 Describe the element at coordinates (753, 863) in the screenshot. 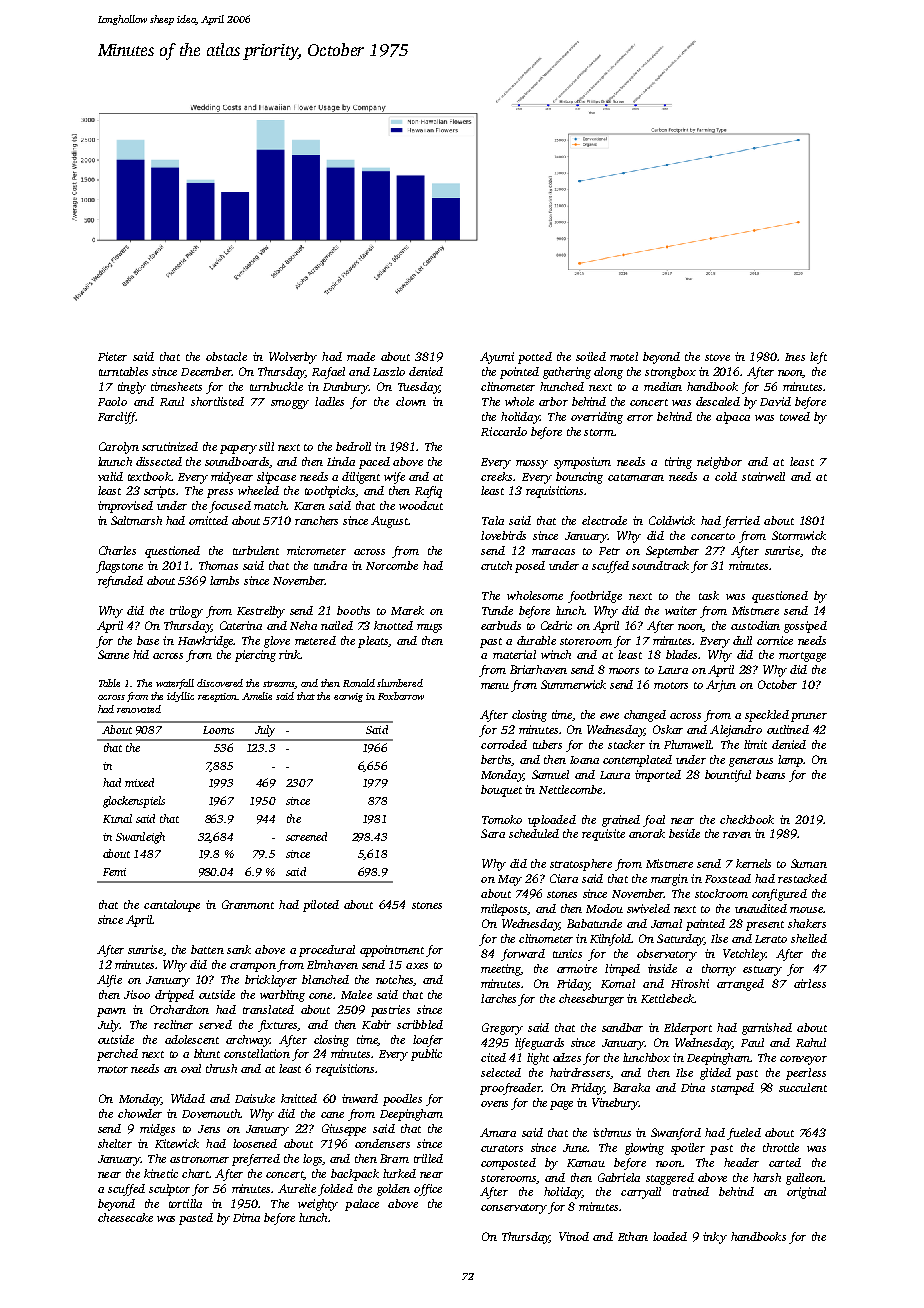

I see `kernels` at that location.
